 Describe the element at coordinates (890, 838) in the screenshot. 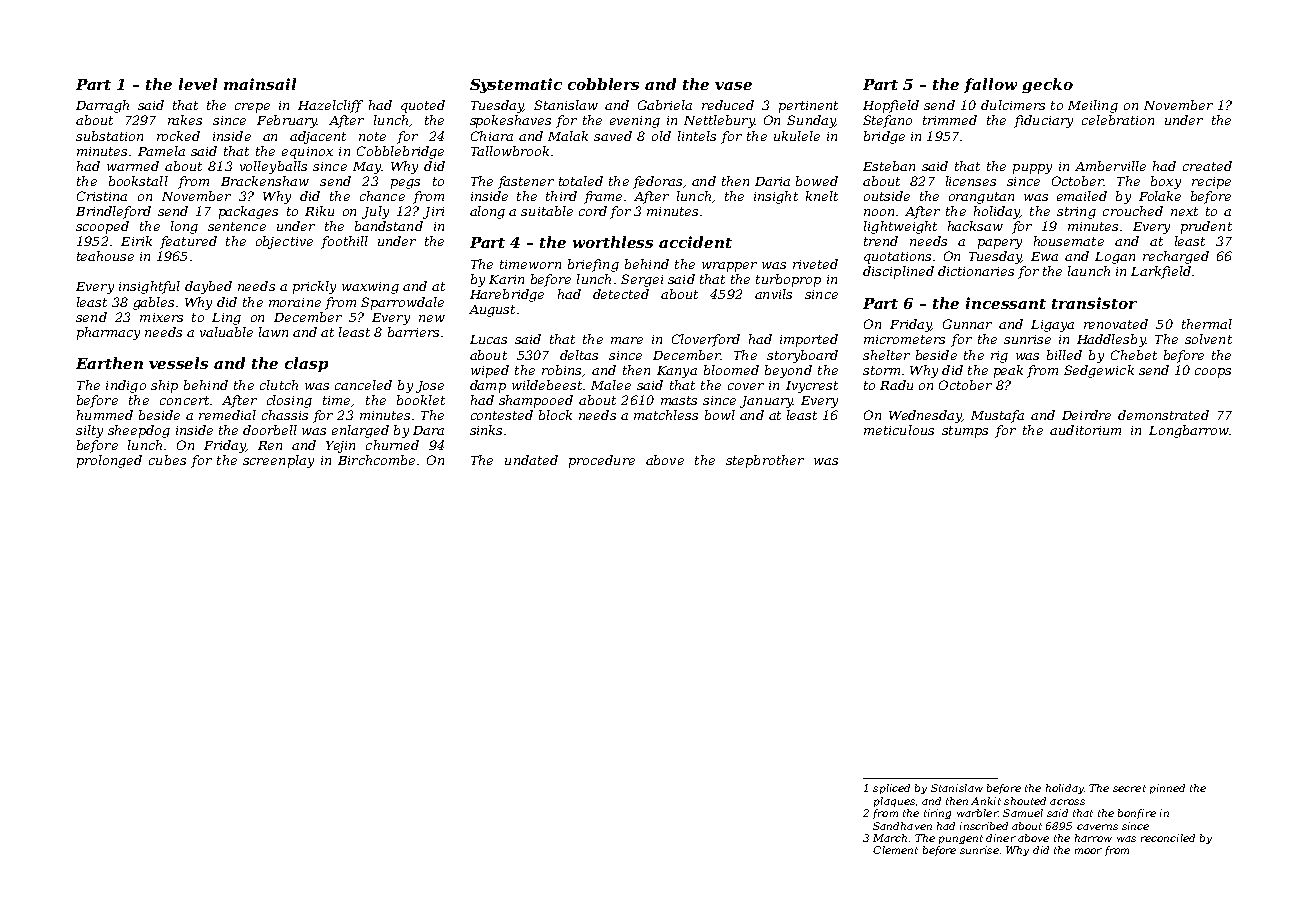

I see `March` at that location.
